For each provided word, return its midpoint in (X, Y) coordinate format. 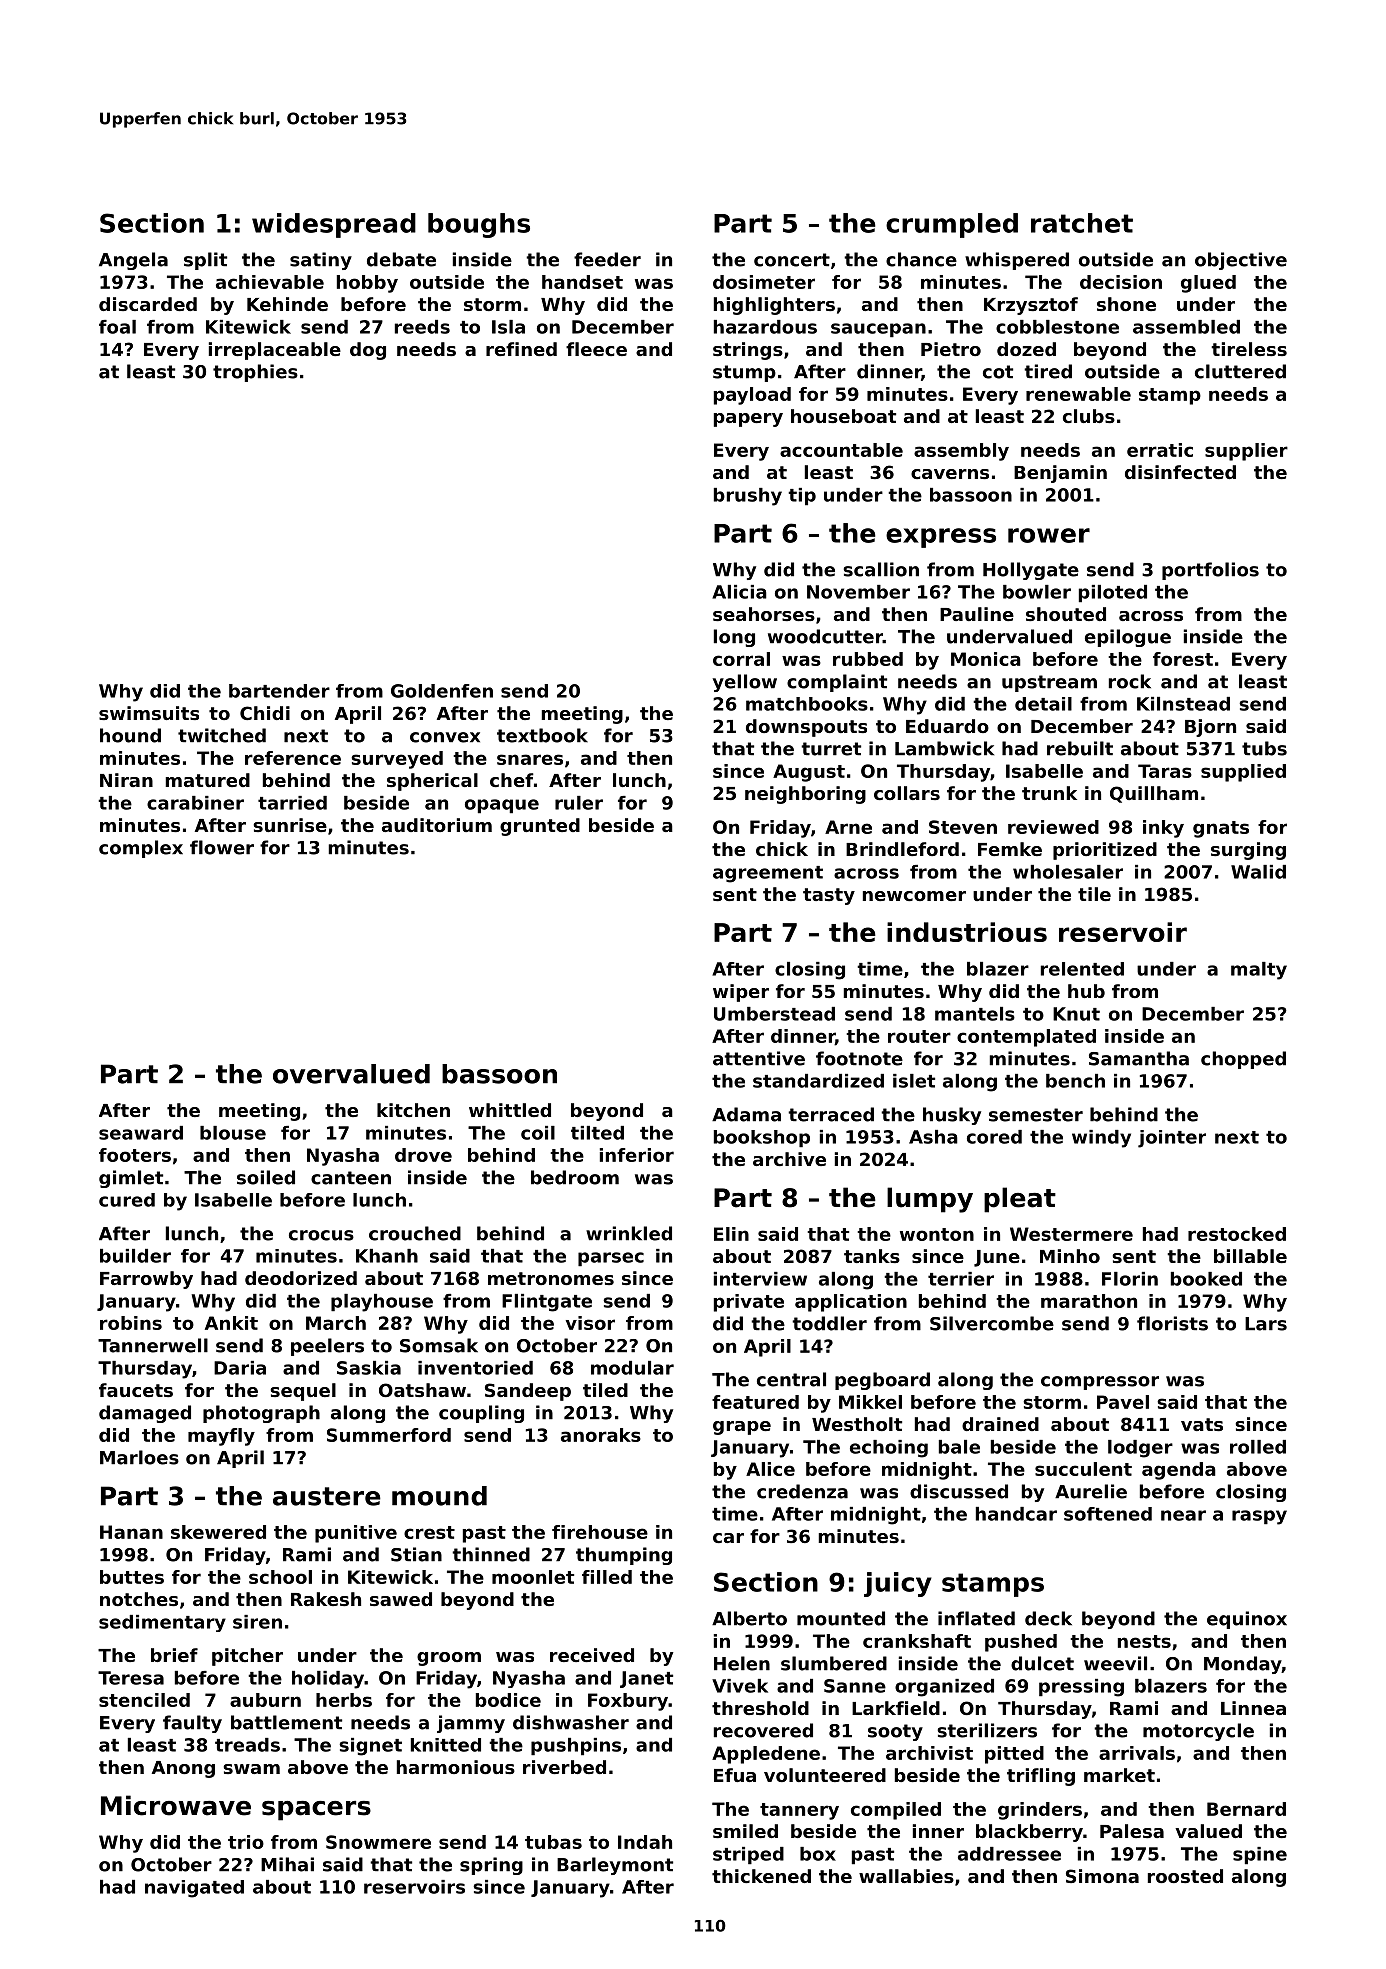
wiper (741, 993)
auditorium (437, 825)
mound (439, 1496)
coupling (481, 1414)
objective (1241, 261)
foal (117, 327)
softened (1108, 1514)
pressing (1081, 1688)
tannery (799, 1811)
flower (222, 847)
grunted (540, 827)
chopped (1243, 1060)
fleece (596, 349)
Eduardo (947, 726)
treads (247, 1745)
